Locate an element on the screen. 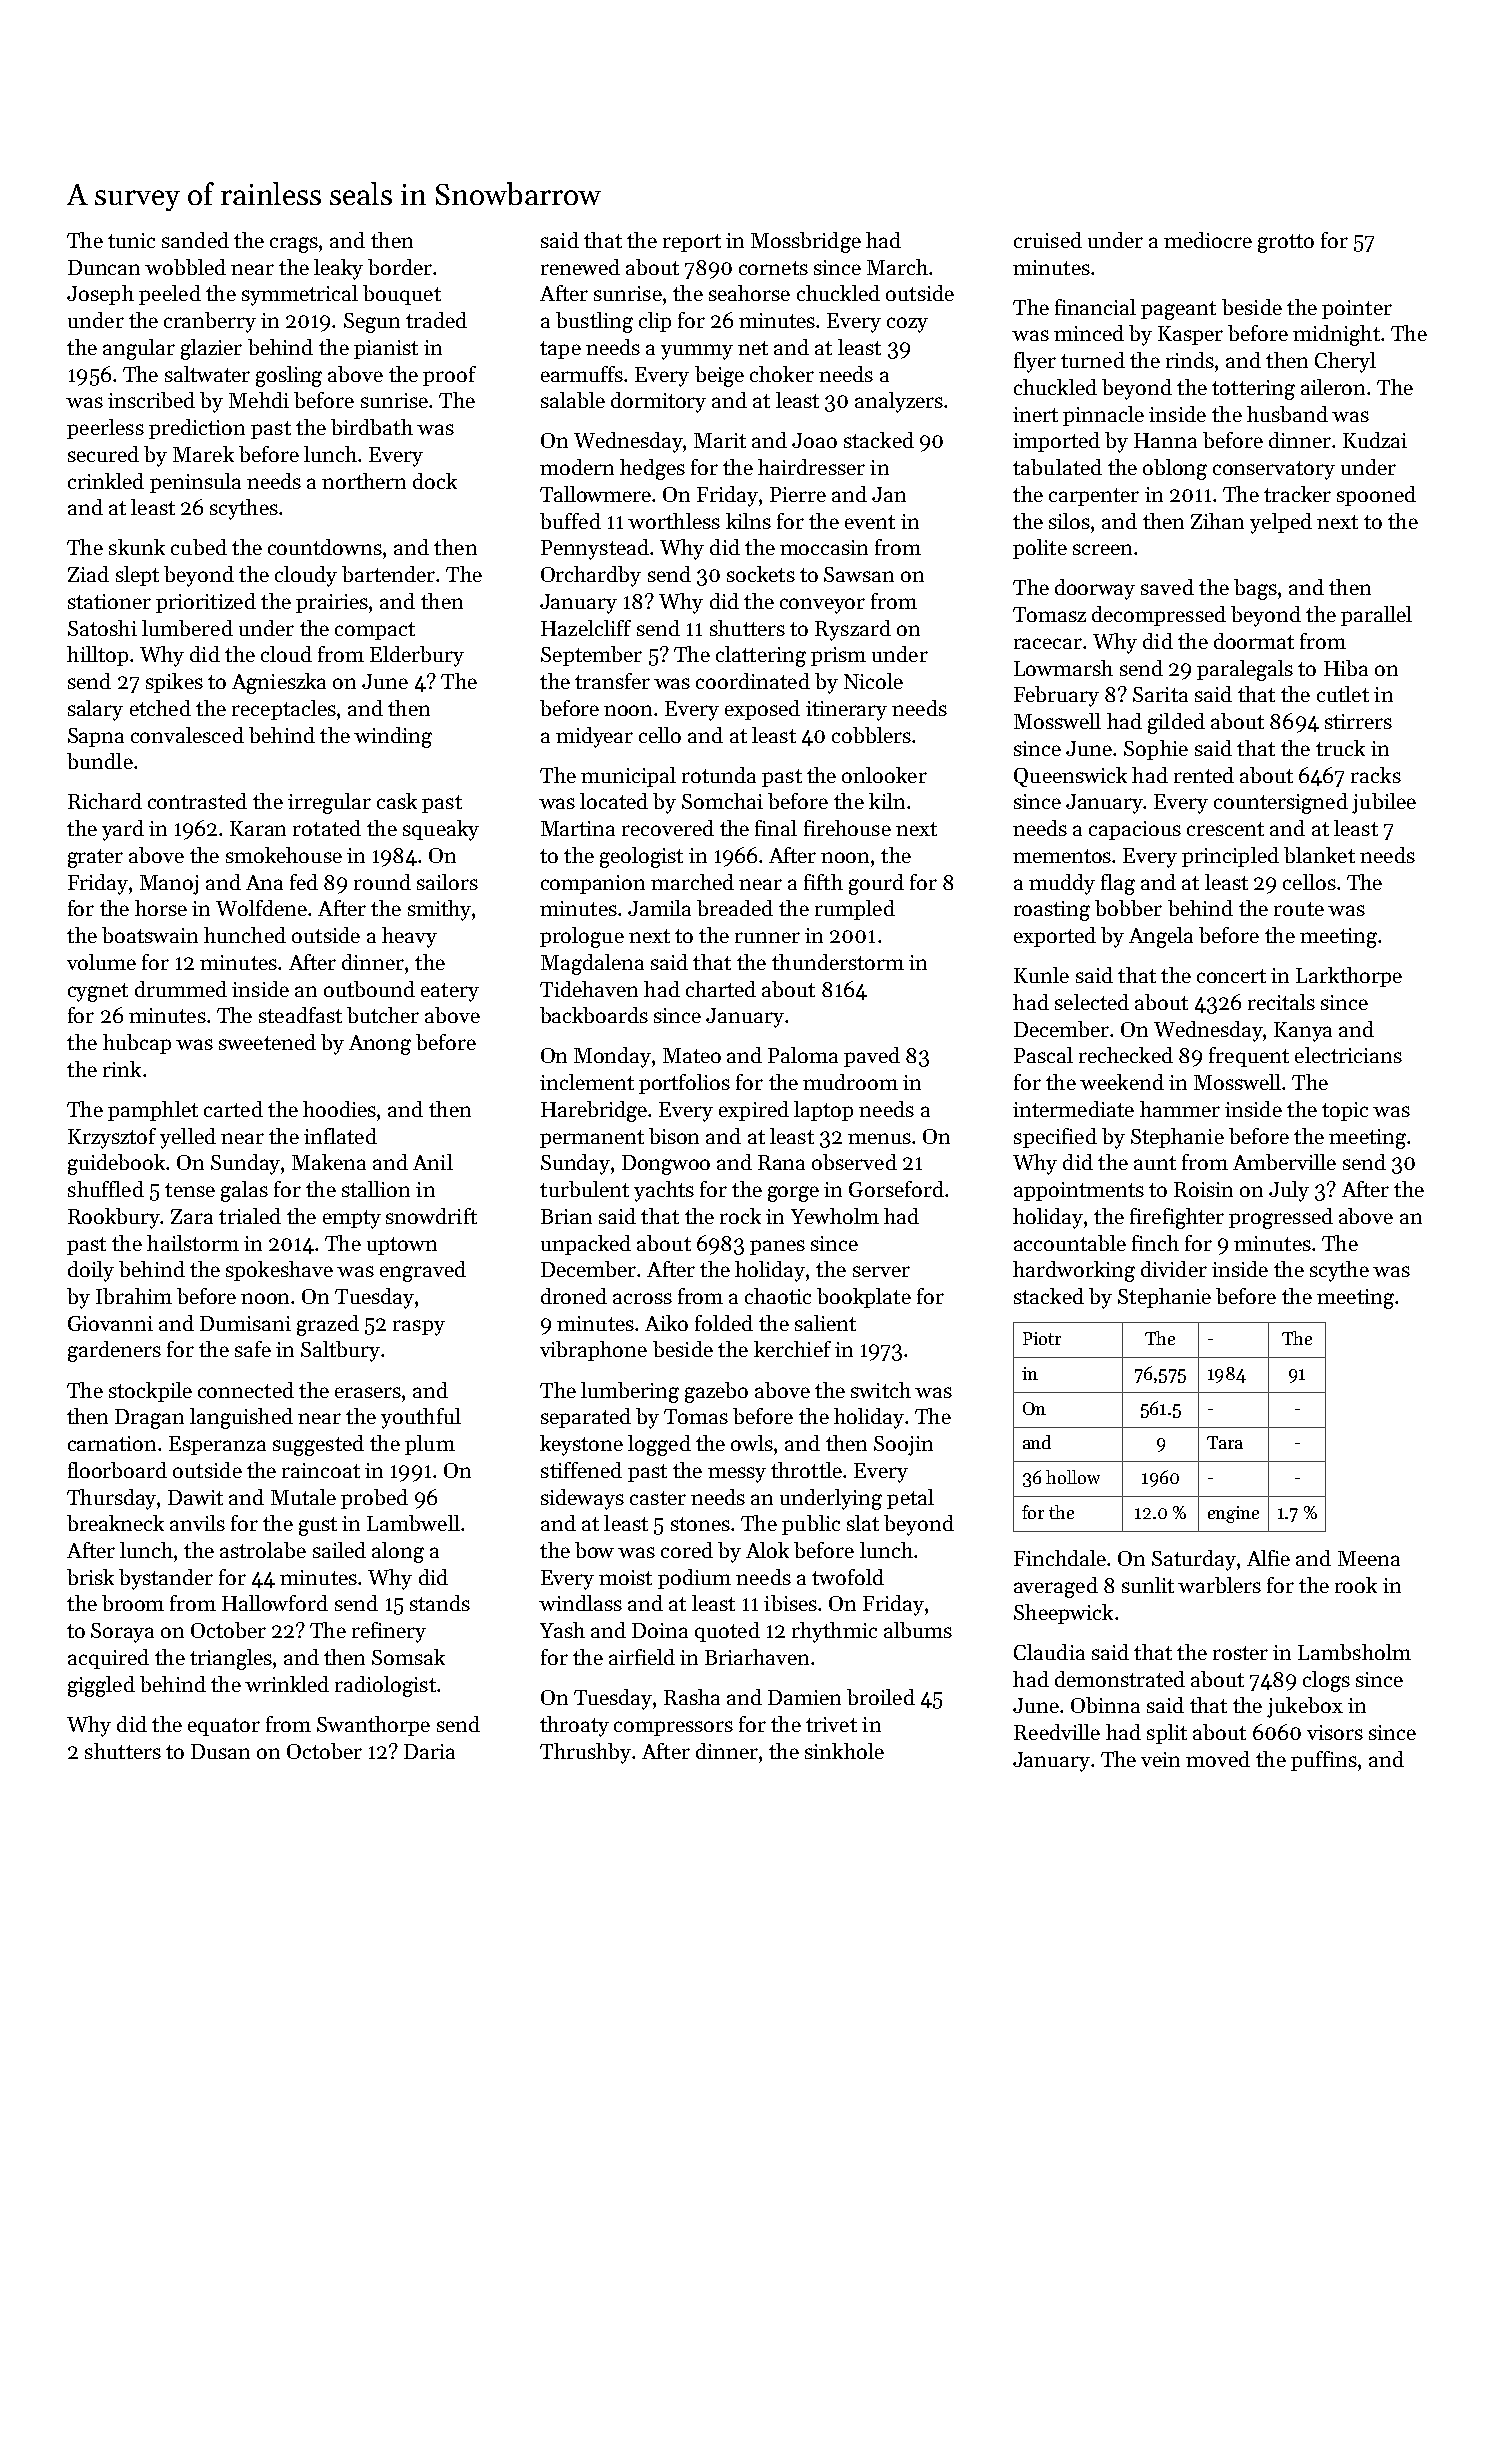 The height and width of the screenshot is (2464, 1496). divider is located at coordinates (1174, 1269).
